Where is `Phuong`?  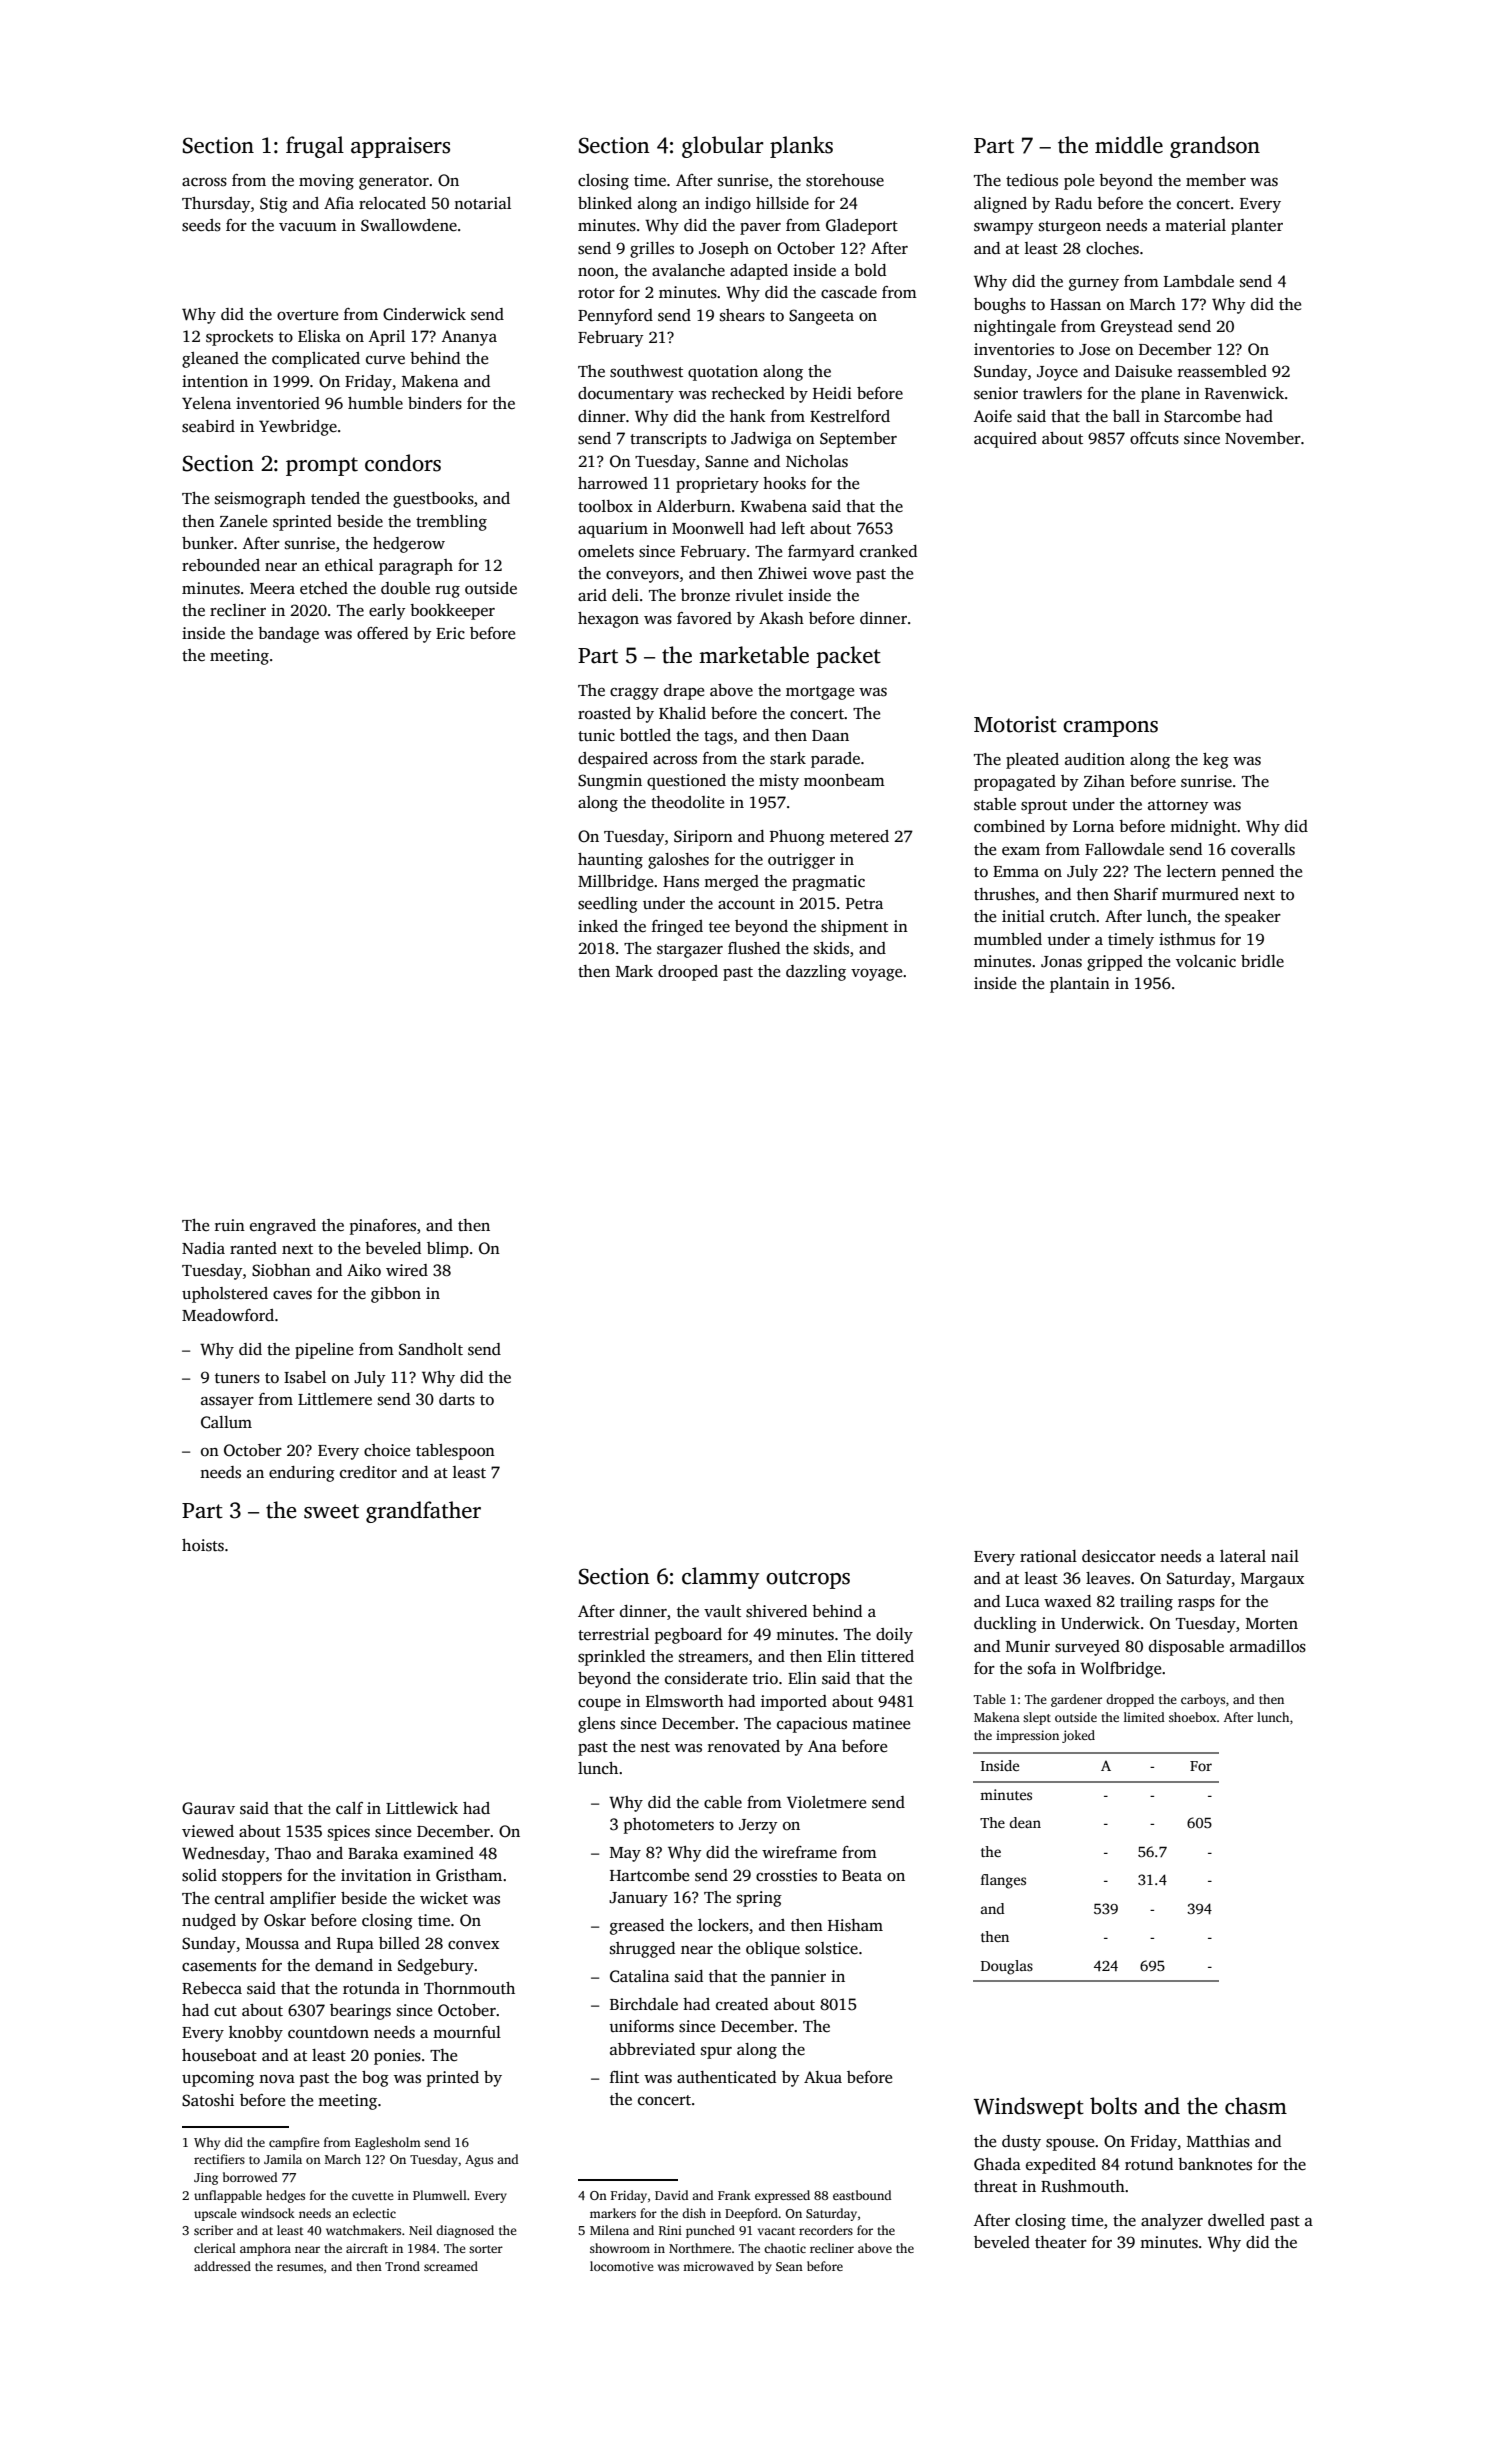 Phuong is located at coordinates (797, 838).
